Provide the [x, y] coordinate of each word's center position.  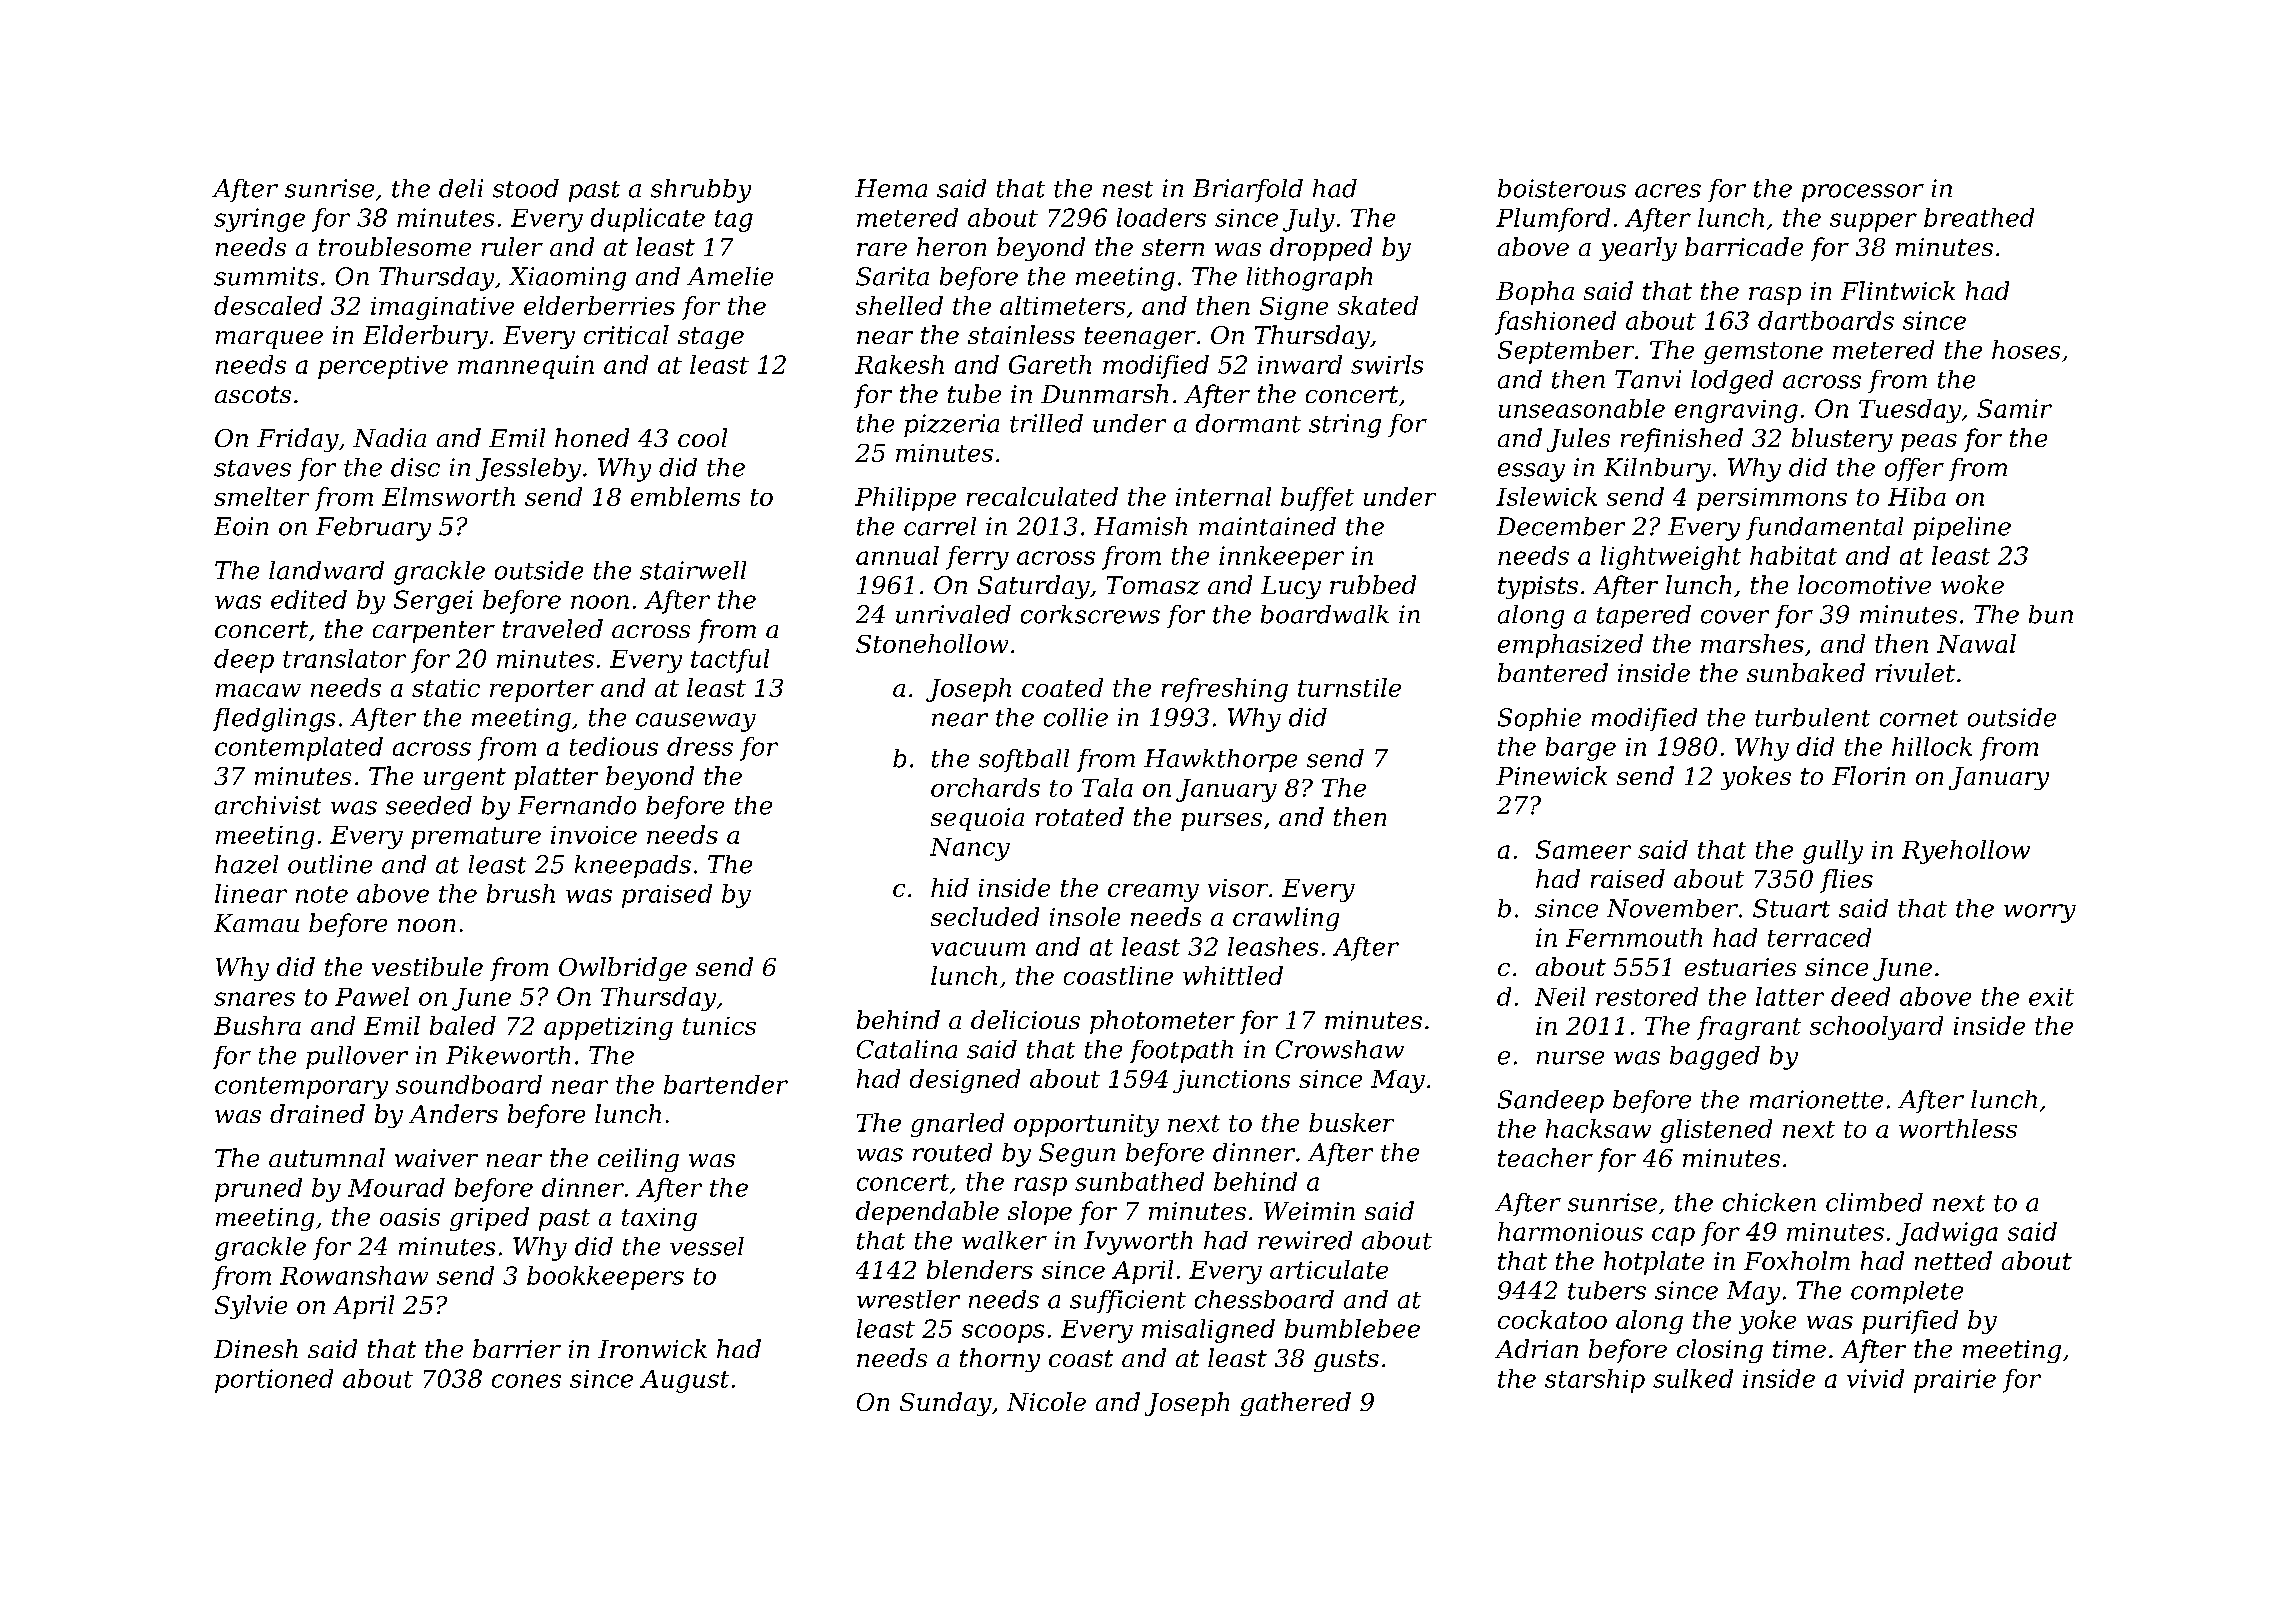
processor [1863, 193]
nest [1128, 189]
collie [1076, 717]
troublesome [395, 246]
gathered [1295, 1404]
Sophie [1539, 719]
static [446, 688]
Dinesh [256, 1348]
